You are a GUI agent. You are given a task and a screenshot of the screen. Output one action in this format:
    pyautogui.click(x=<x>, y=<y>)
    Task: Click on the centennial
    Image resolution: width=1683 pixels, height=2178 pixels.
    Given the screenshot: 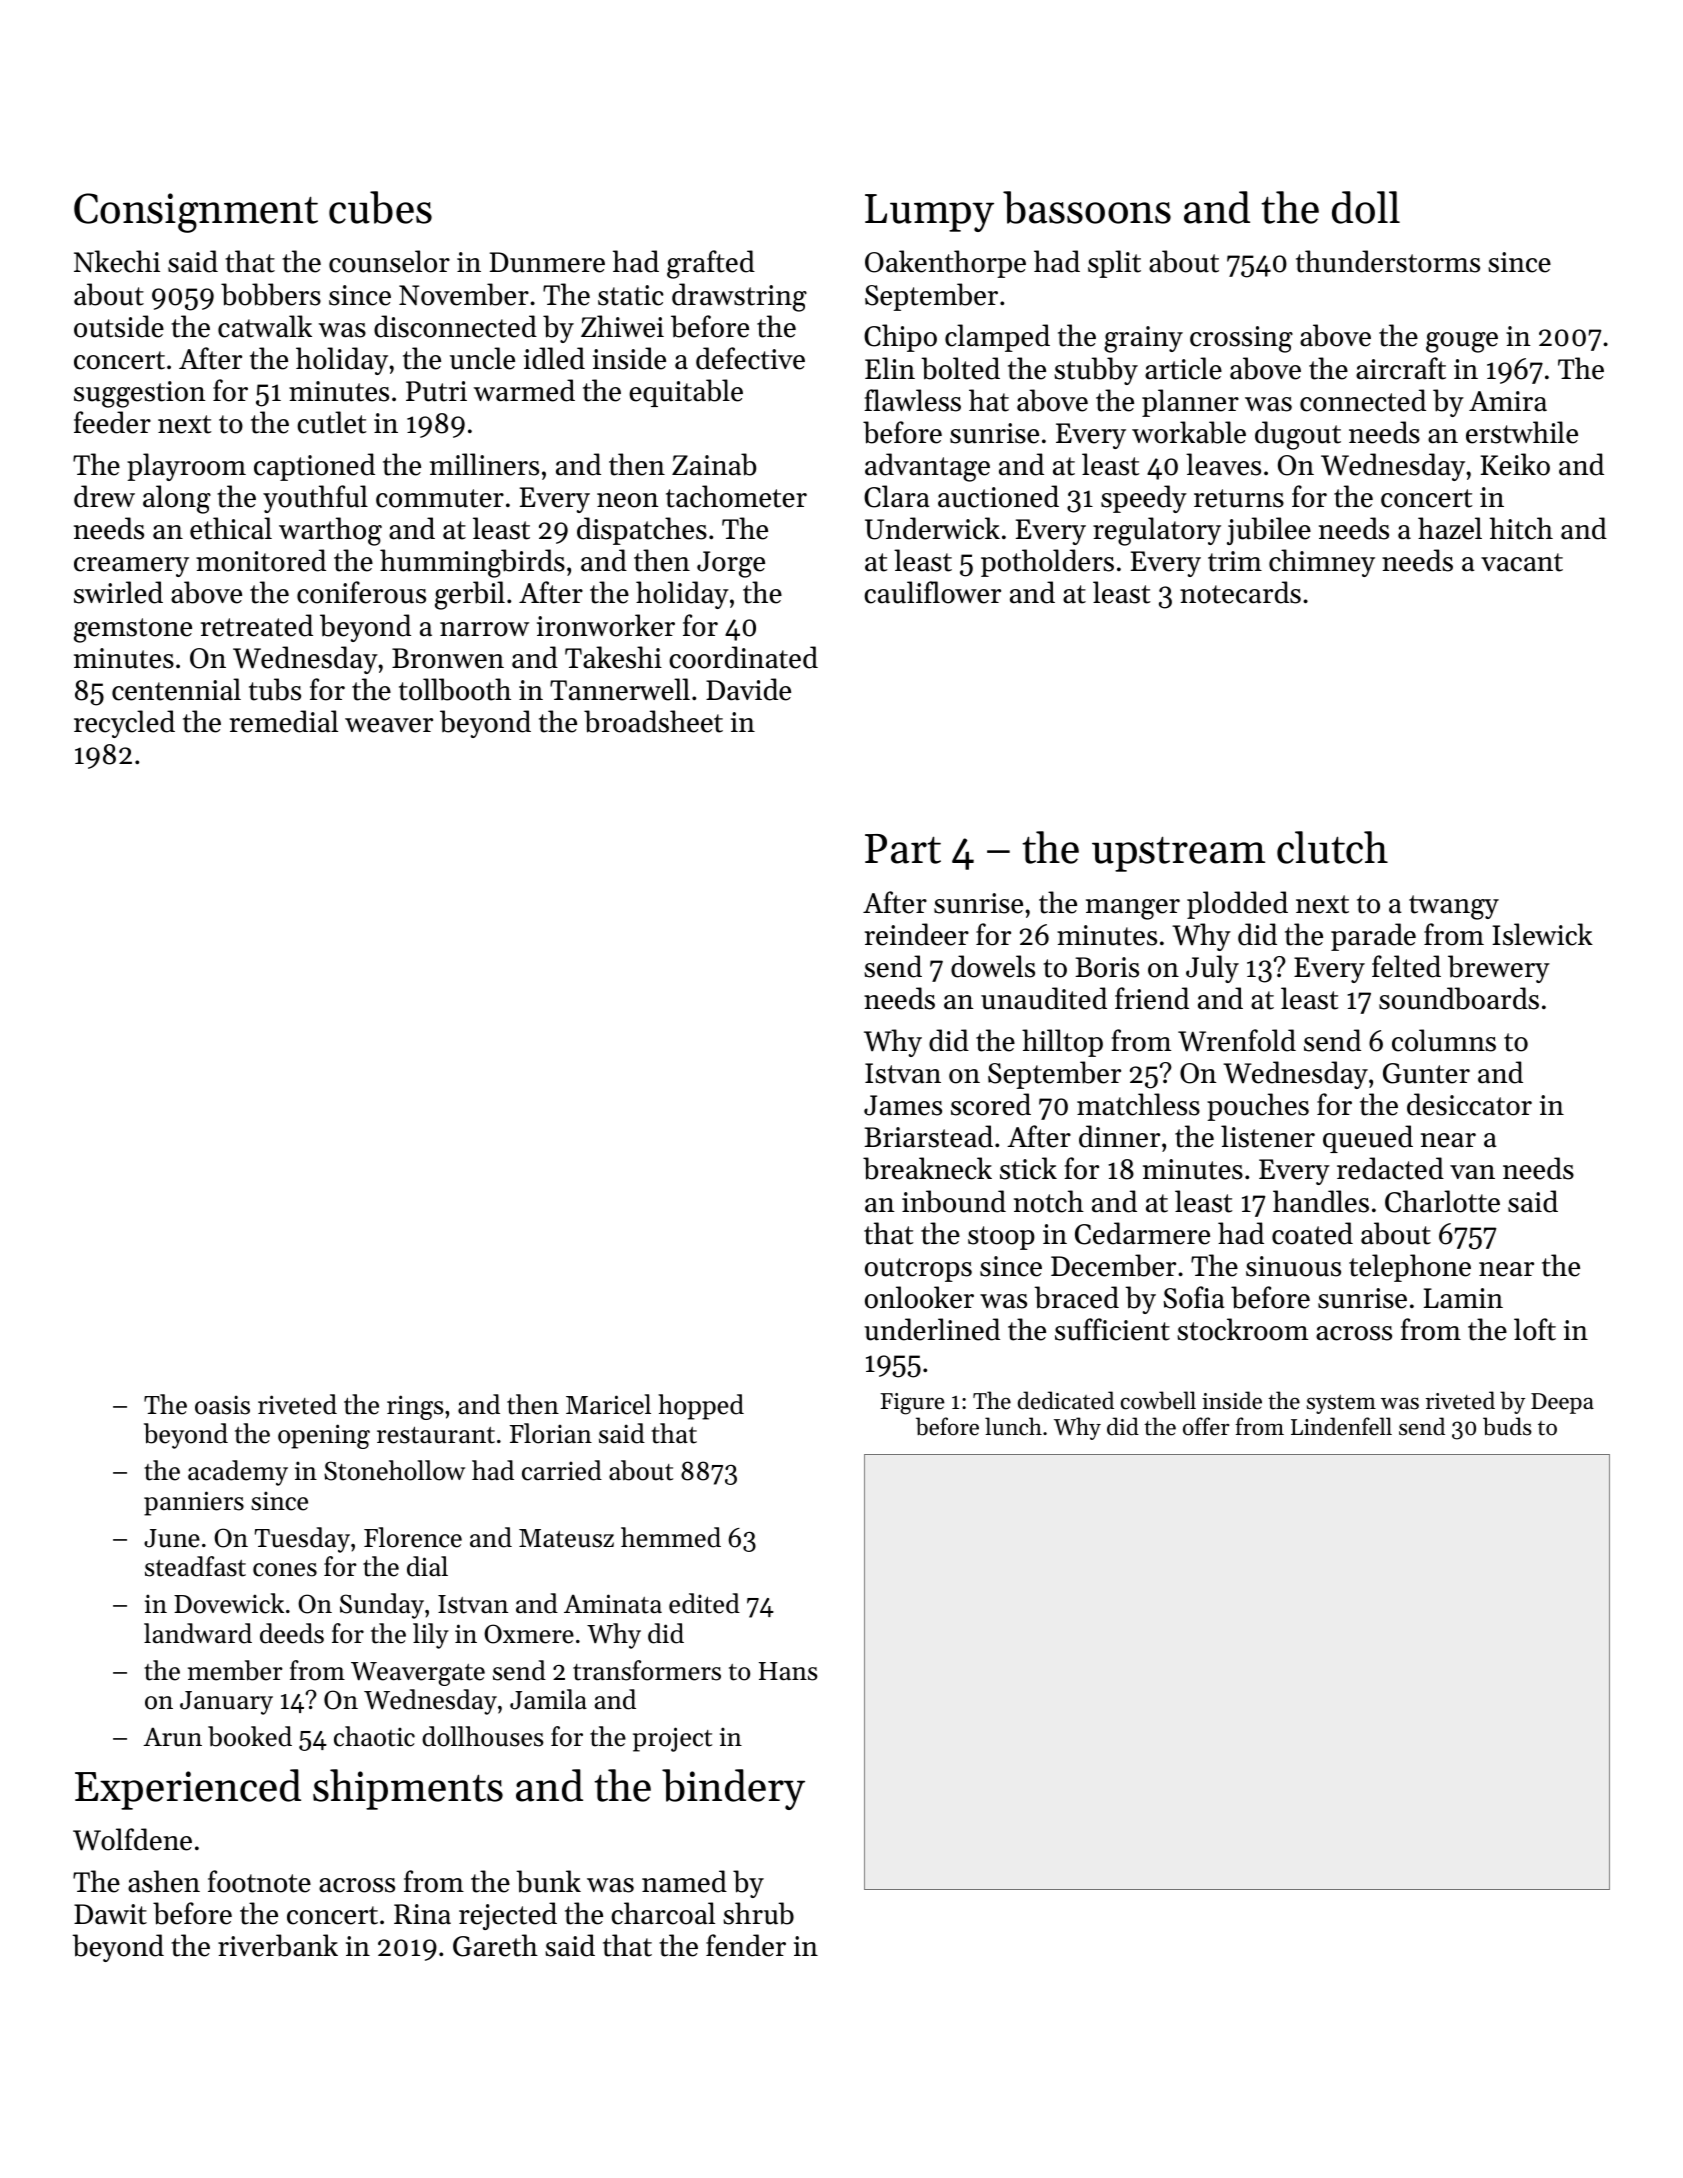 What is the action you would take?
    pyautogui.click(x=176, y=689)
